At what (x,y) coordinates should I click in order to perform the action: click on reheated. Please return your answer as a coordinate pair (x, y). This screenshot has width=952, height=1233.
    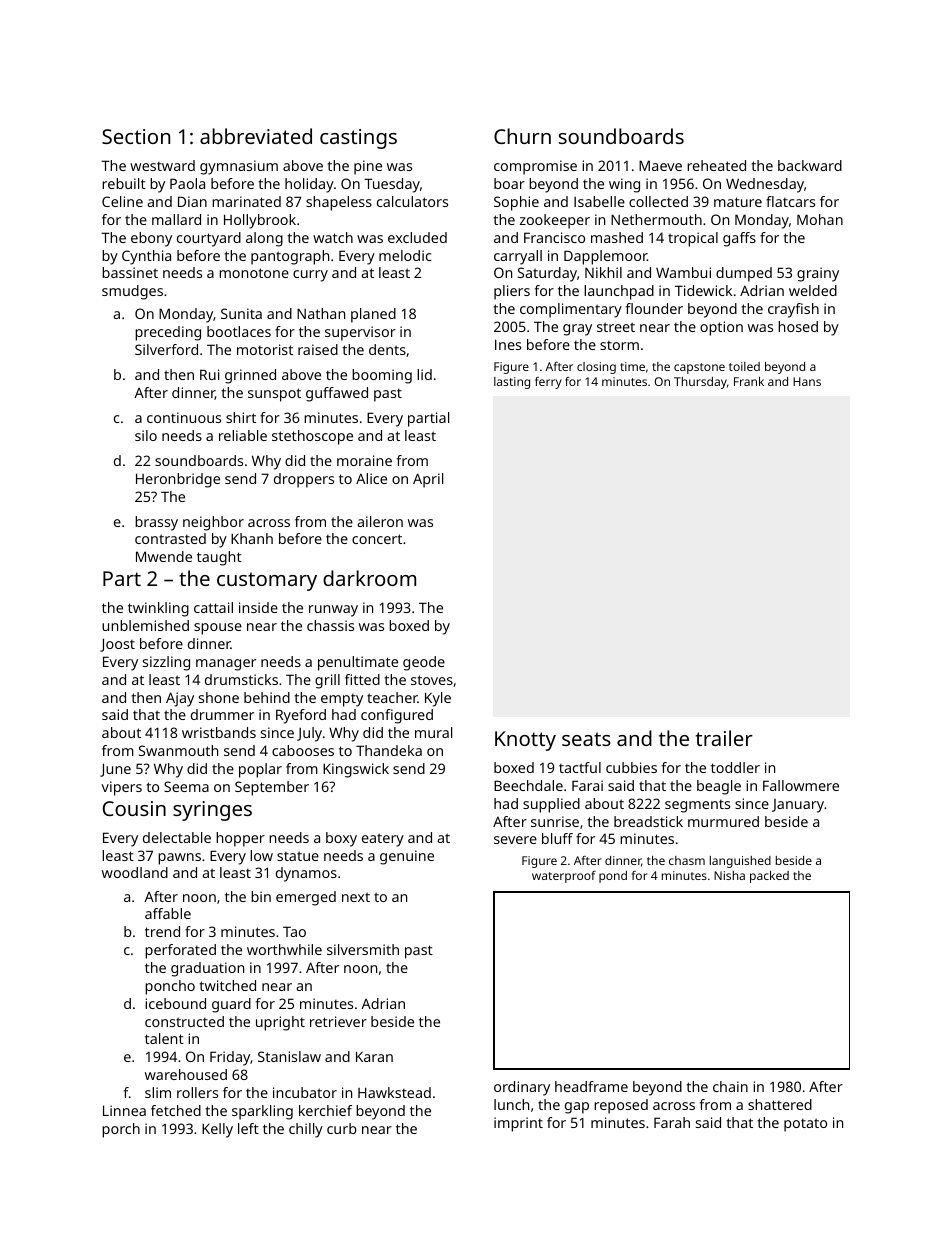
    Looking at the image, I should click on (716, 165).
